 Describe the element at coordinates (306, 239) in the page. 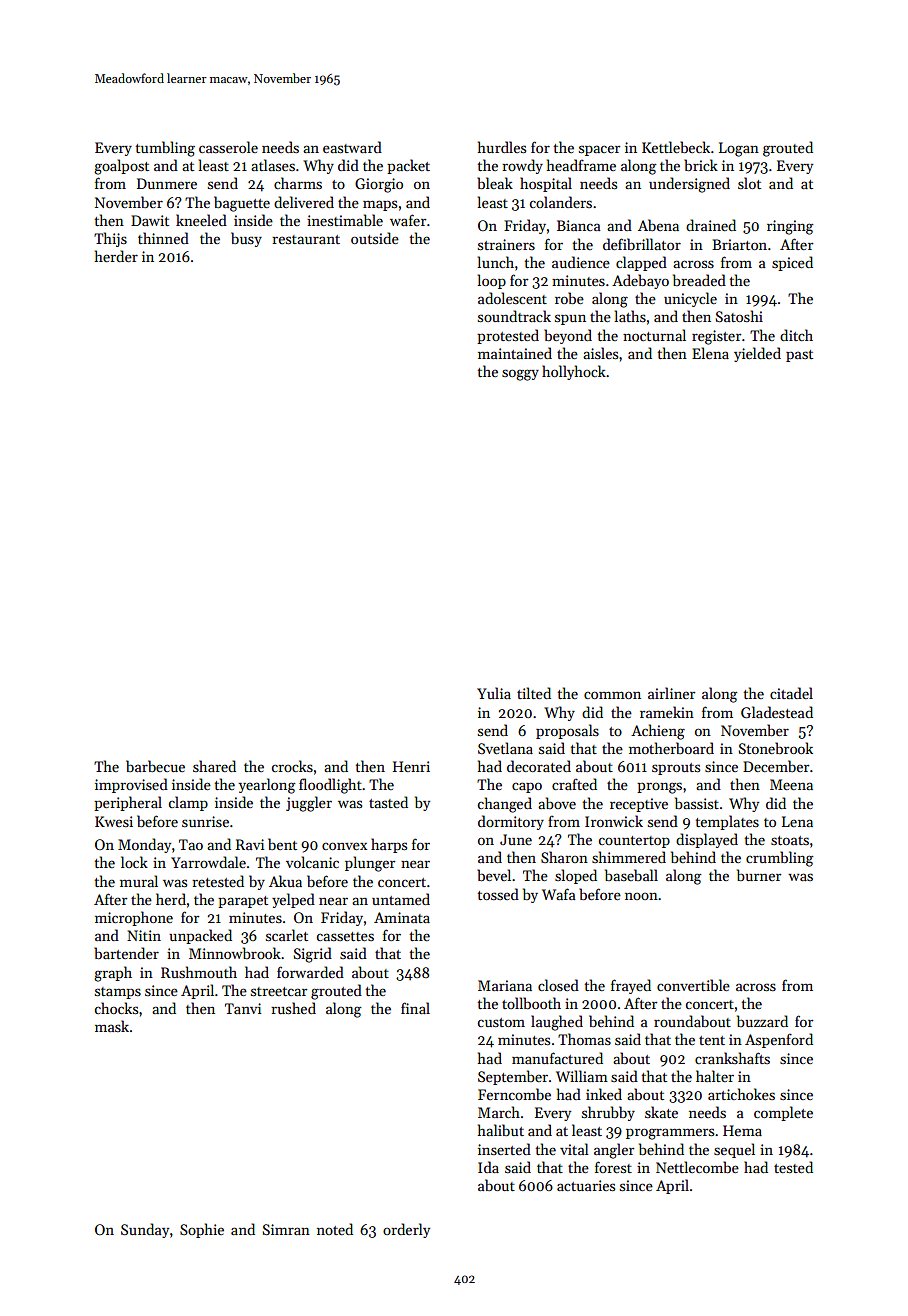

I see `restaurant` at that location.
